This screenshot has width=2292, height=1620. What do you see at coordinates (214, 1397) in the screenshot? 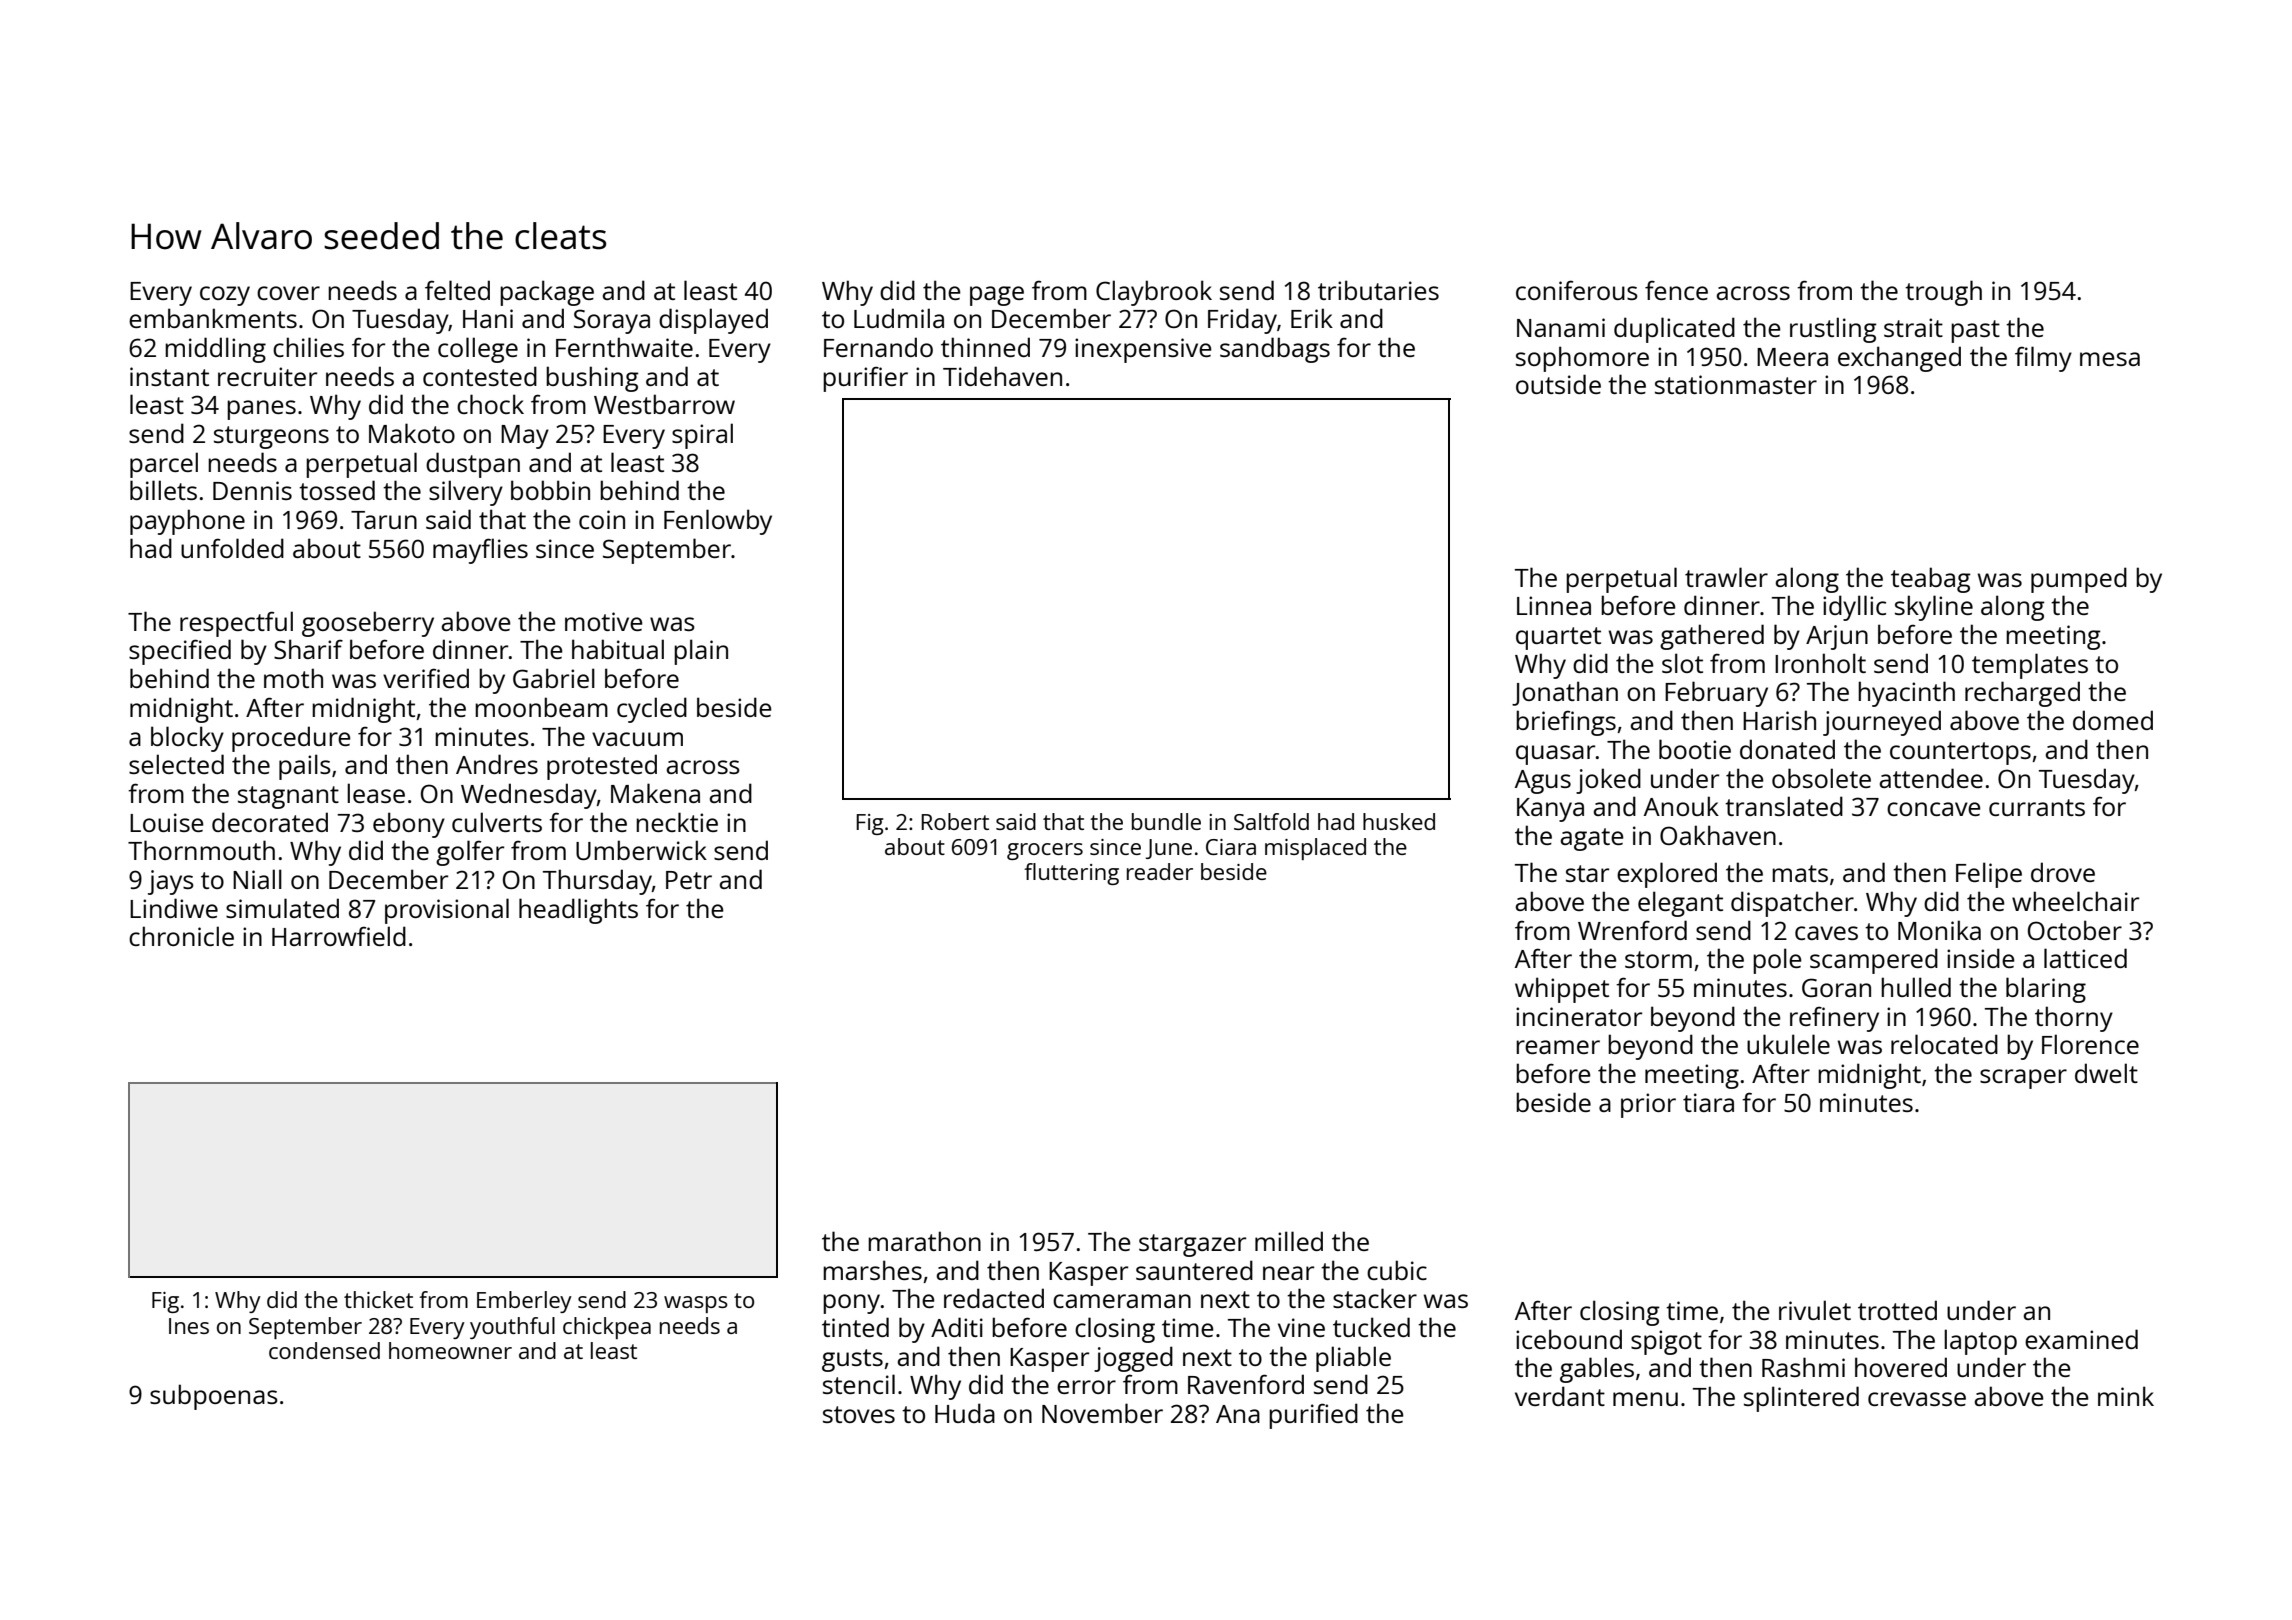
I see `subpoenas` at bounding box center [214, 1397].
